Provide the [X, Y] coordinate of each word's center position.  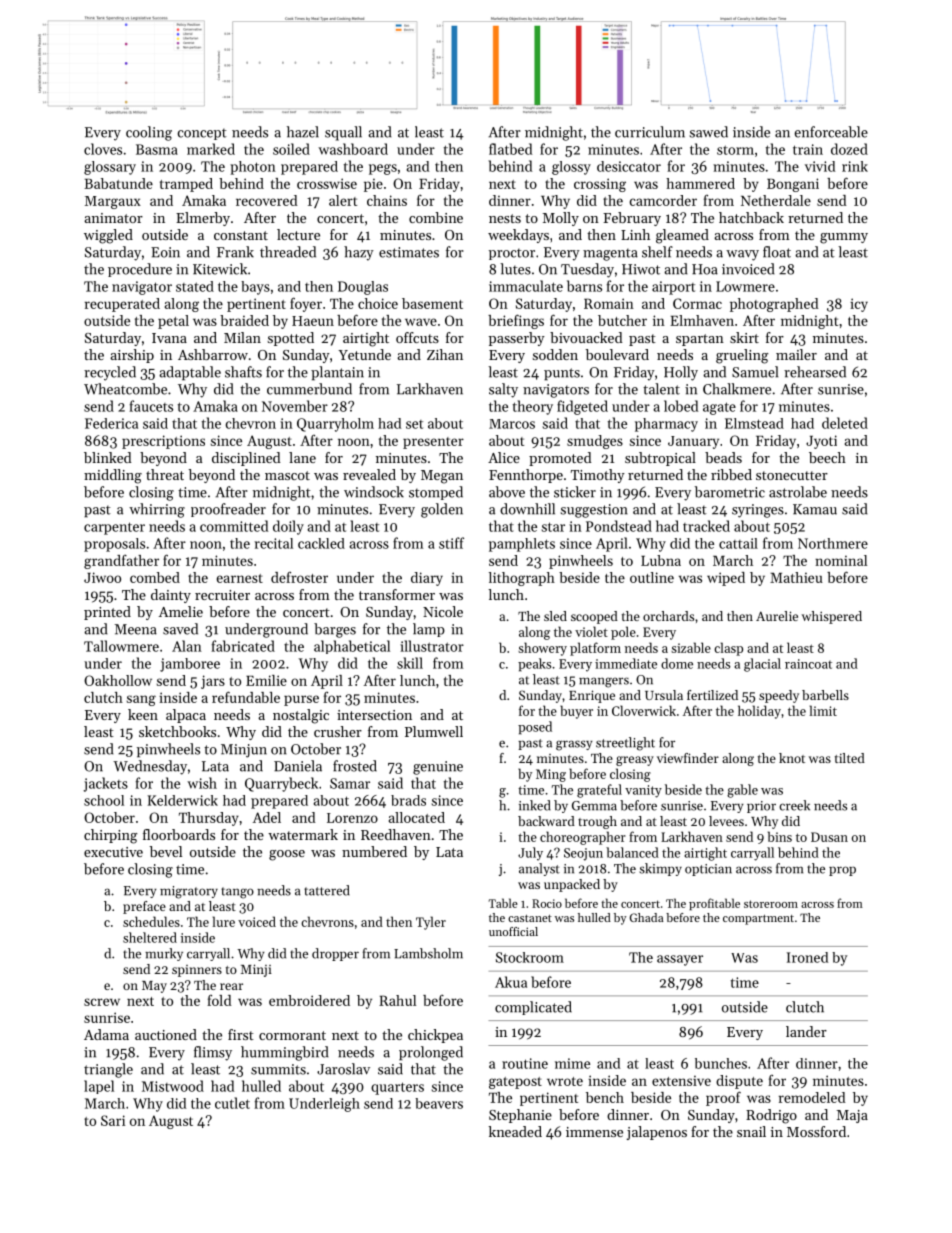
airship [132, 356]
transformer [397, 594]
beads [723, 457]
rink [855, 166]
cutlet [232, 1103]
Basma [157, 149]
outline [652, 577]
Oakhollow [118, 680]
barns [584, 286]
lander [806, 1031]
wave [421, 322]
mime [572, 1063]
